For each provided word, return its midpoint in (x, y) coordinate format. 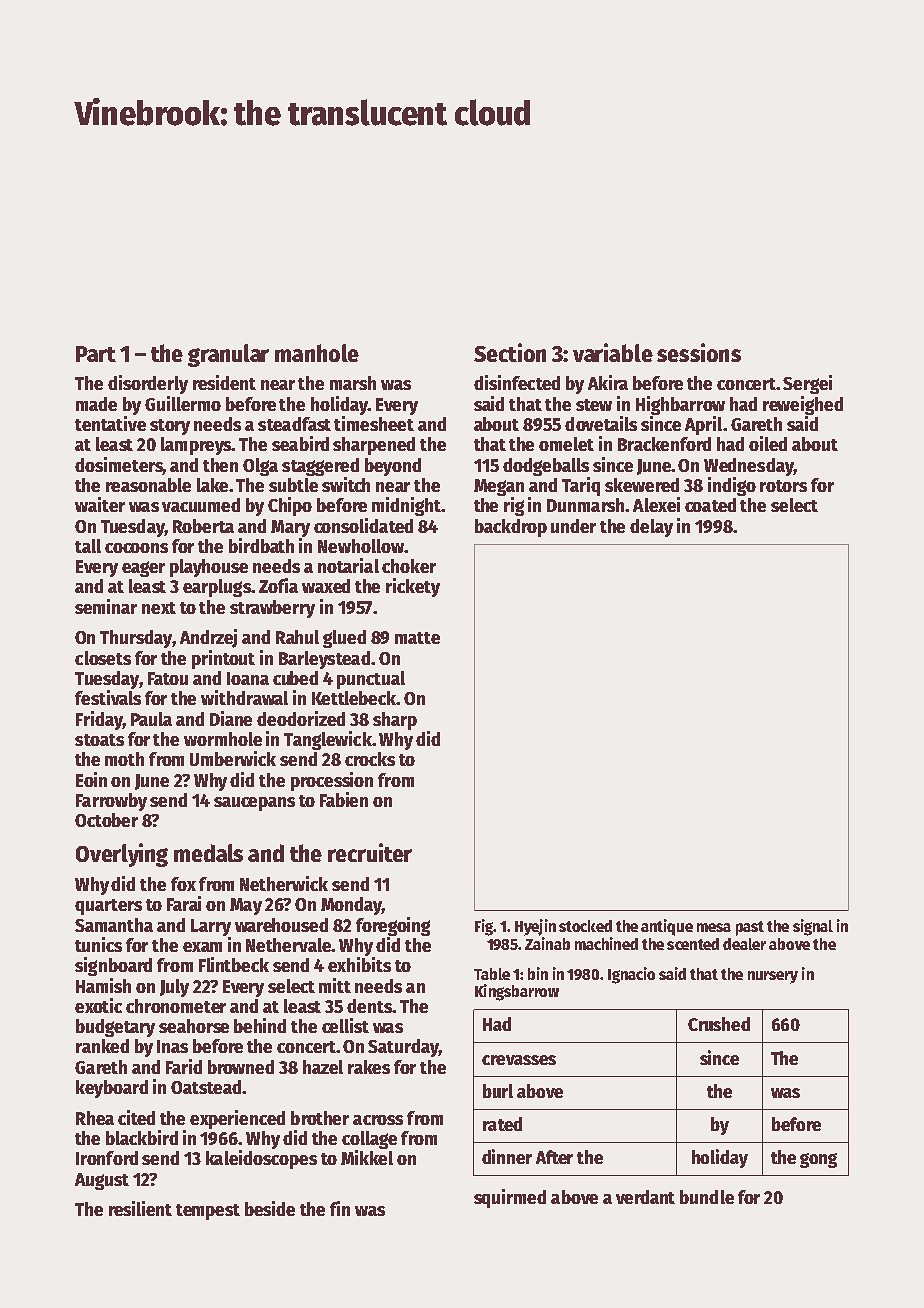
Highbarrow (680, 405)
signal (813, 927)
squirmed (510, 1198)
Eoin (91, 779)
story (170, 427)
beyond (393, 467)
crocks (370, 759)
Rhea (95, 1118)
